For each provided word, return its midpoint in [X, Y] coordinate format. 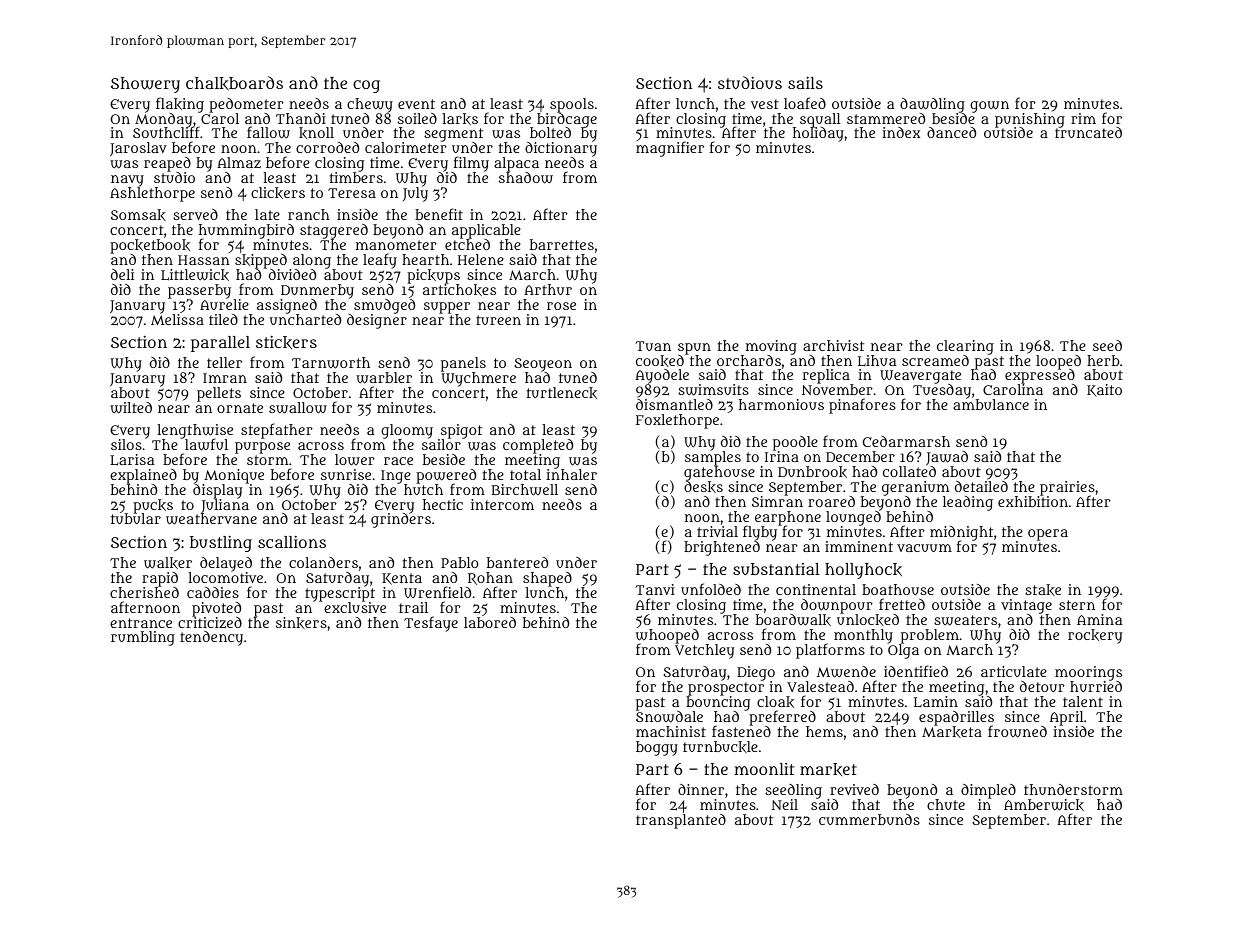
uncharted [305, 319]
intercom [502, 504]
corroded [327, 147]
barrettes [562, 244]
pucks [153, 506]
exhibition [1033, 501]
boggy [657, 748]
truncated [1088, 133]
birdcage [567, 120]
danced [951, 132]
